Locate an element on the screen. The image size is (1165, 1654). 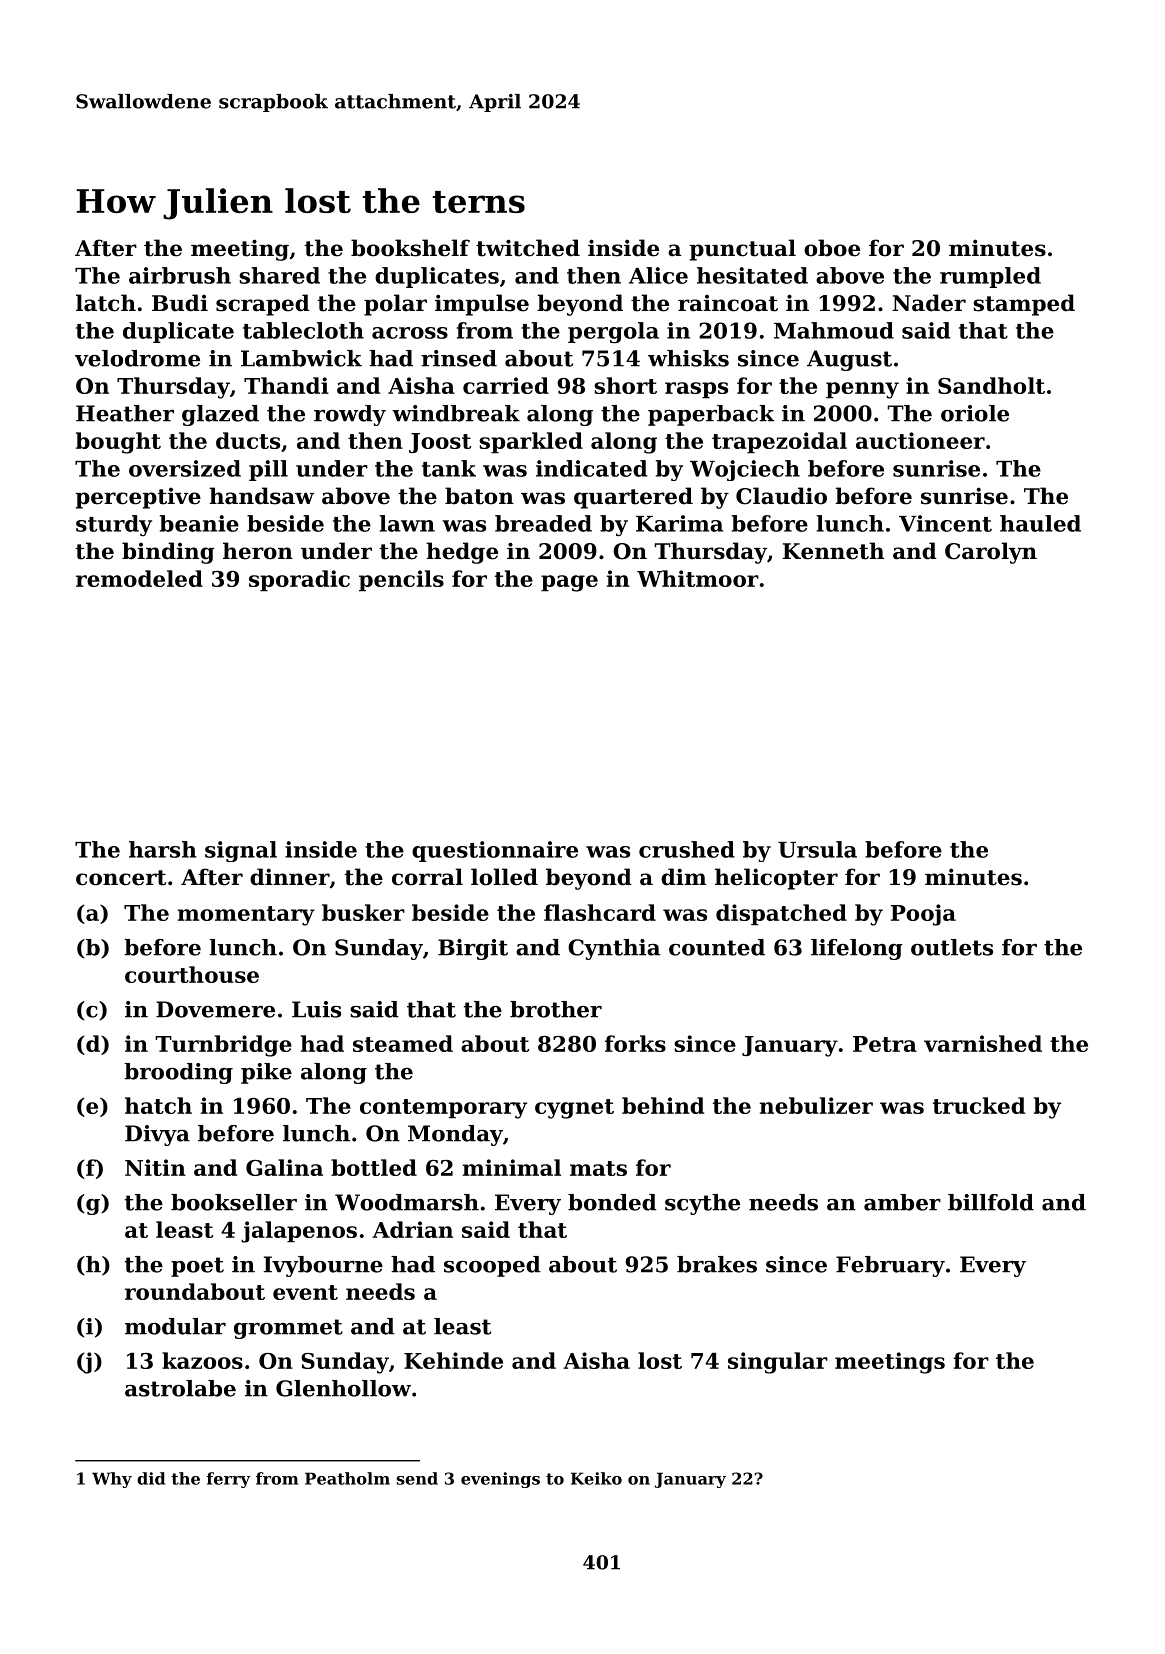
crushed is located at coordinates (687, 849).
